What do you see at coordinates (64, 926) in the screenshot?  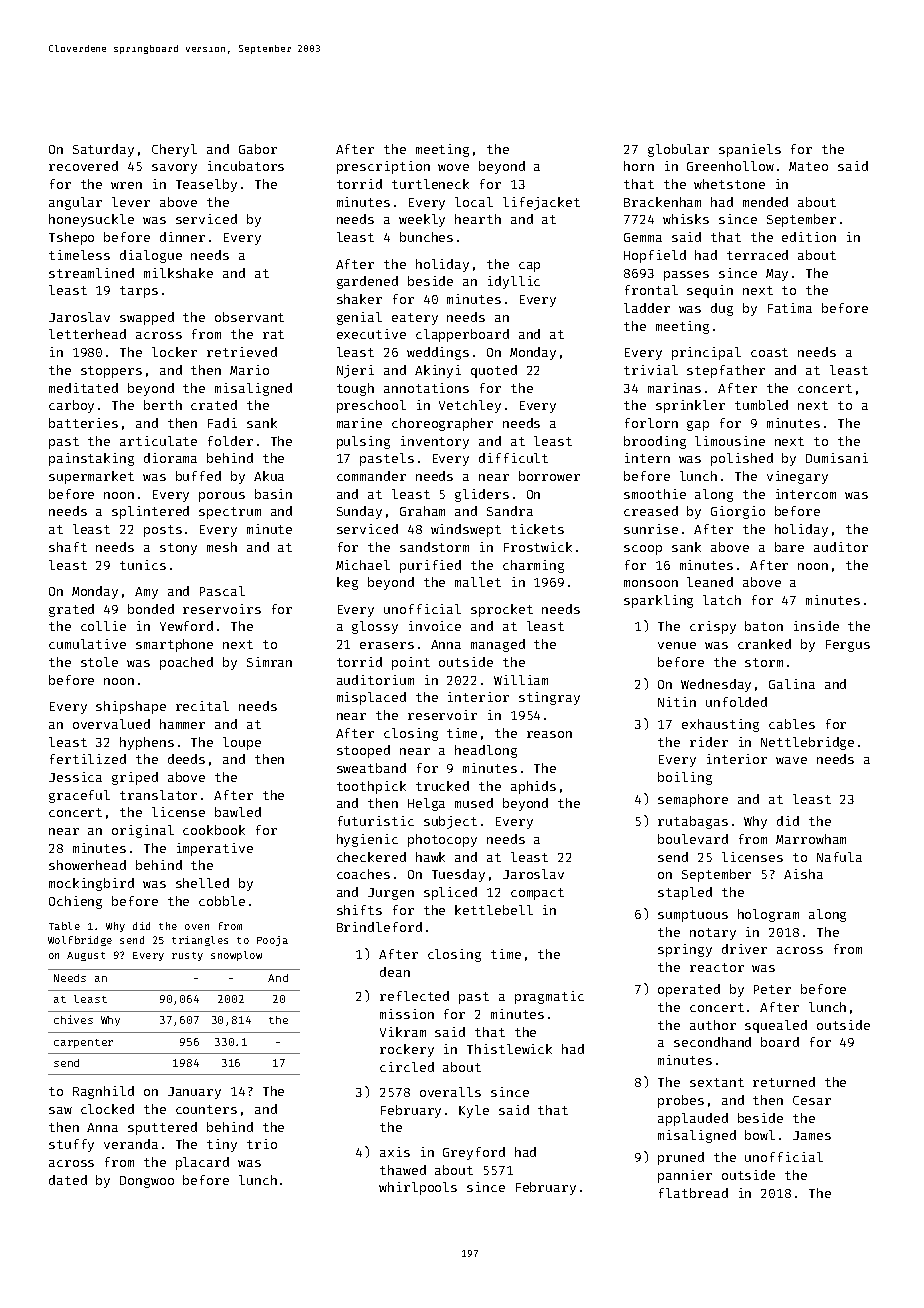 I see `Table` at bounding box center [64, 926].
